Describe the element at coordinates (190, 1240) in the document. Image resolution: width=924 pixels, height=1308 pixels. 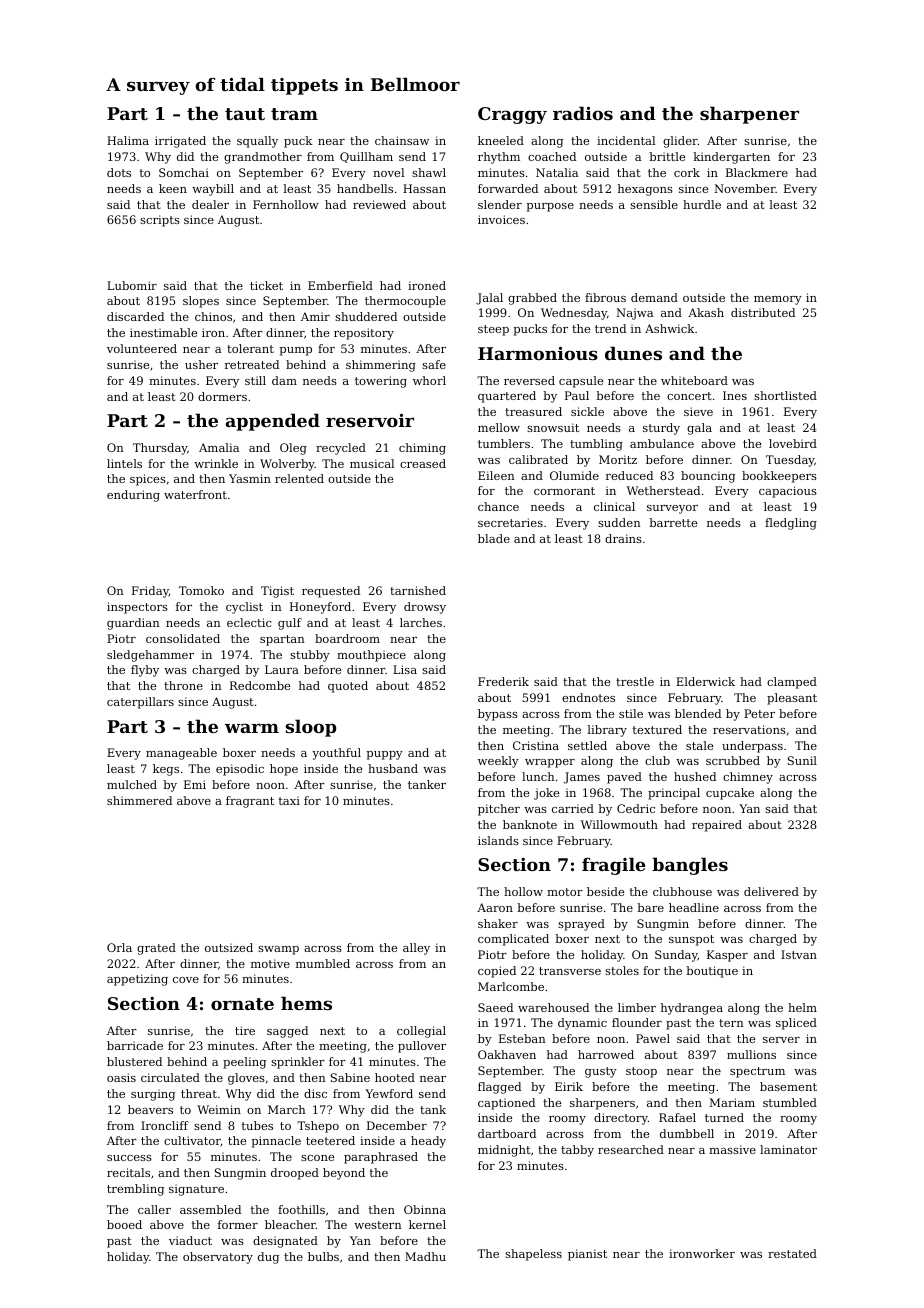
I see `viaduct` at that location.
